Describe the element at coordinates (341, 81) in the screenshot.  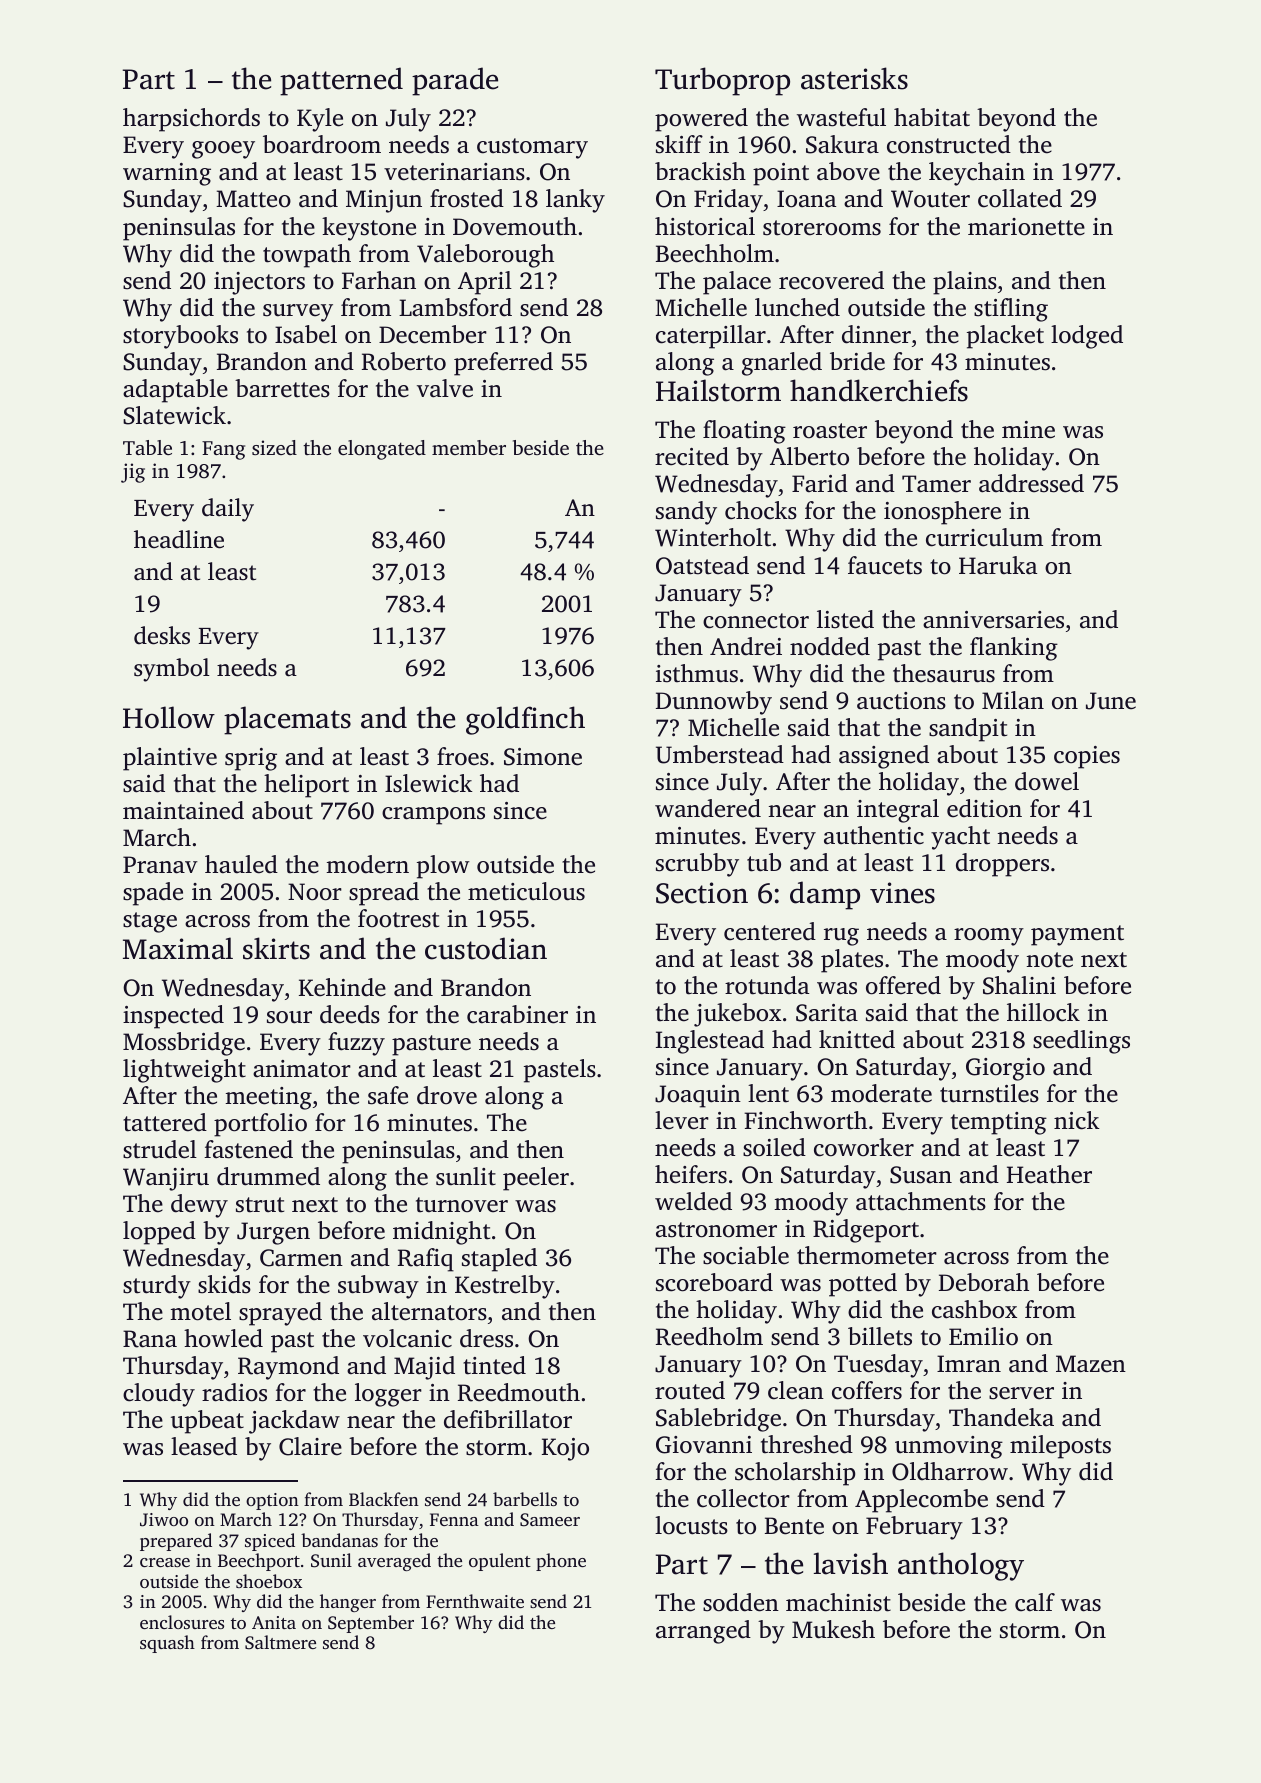
I see `patterned` at that location.
